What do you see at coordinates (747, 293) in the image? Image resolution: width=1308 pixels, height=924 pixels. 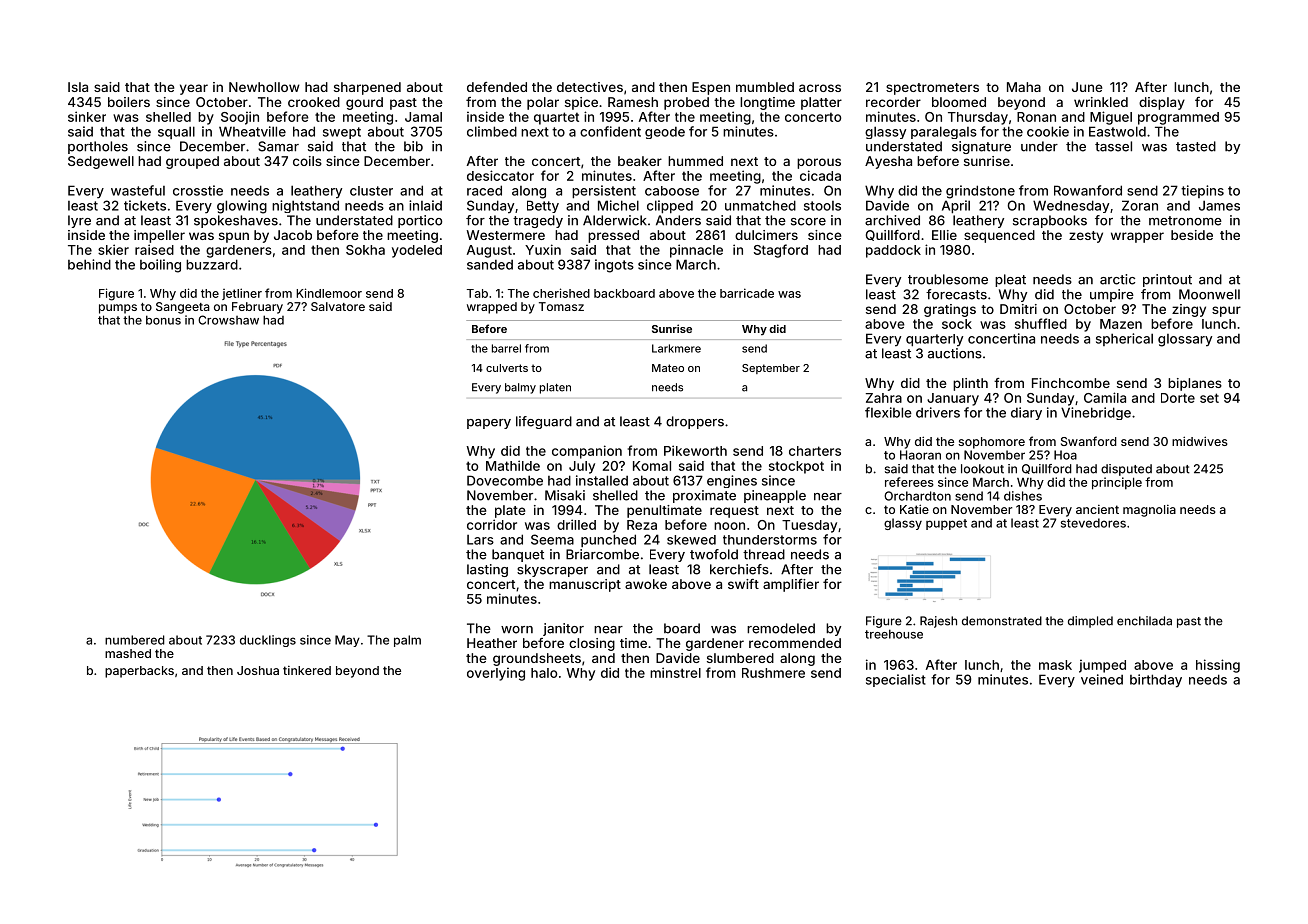 I see `barricade` at bounding box center [747, 293].
